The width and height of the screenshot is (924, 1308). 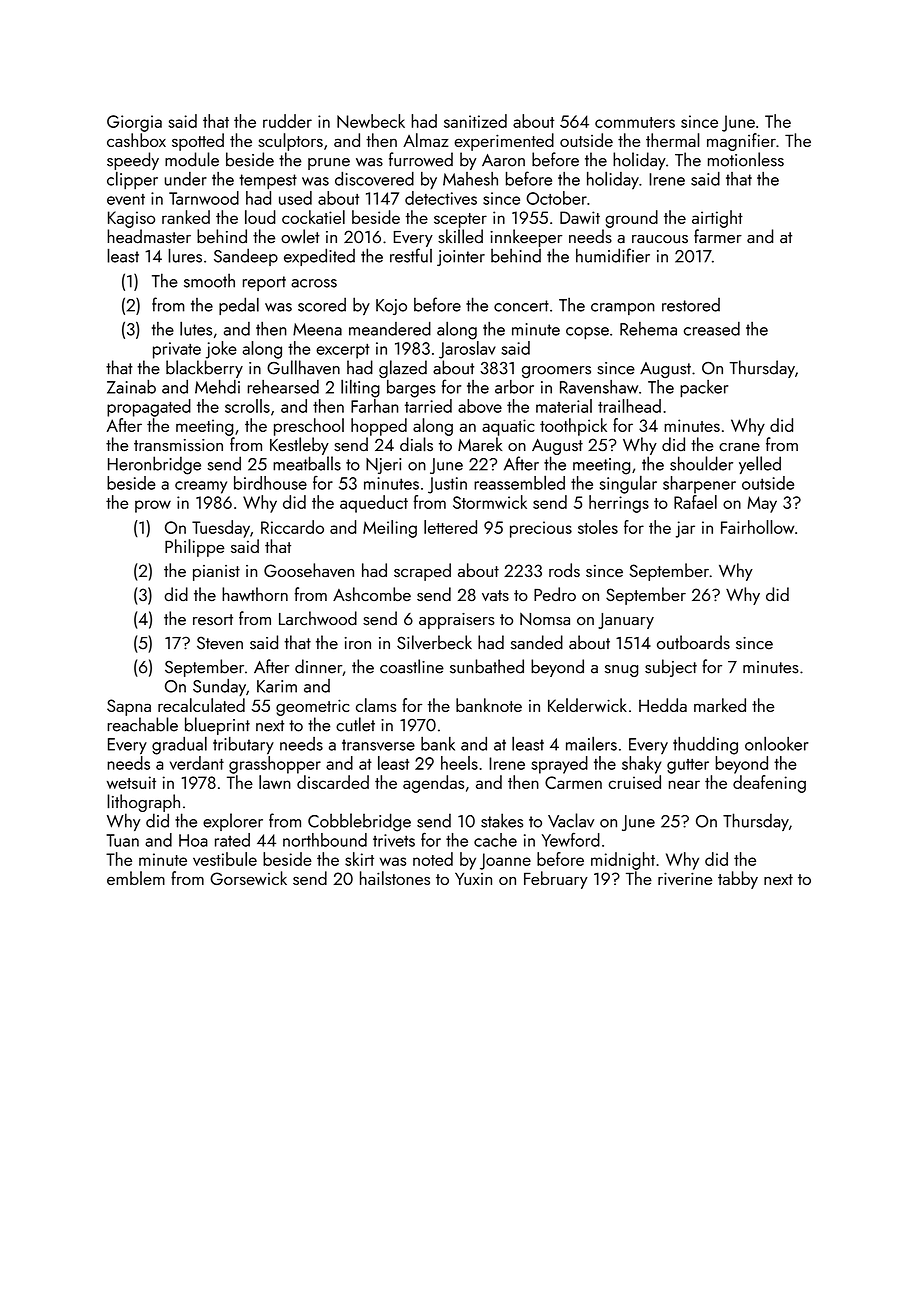 I want to click on Mehdi, so click(x=217, y=387).
